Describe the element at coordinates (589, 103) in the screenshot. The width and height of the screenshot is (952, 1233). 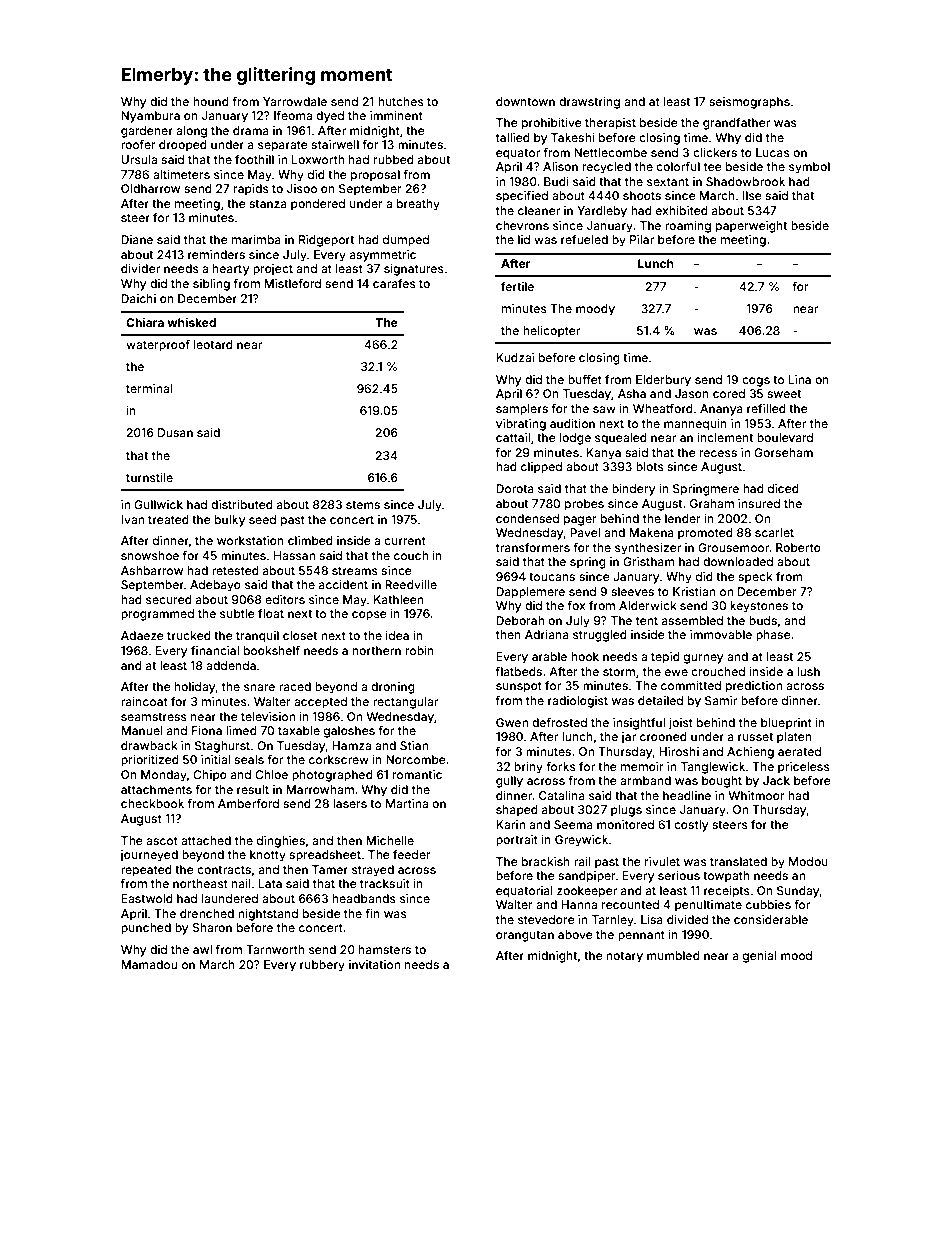
I see `drawstring` at that location.
